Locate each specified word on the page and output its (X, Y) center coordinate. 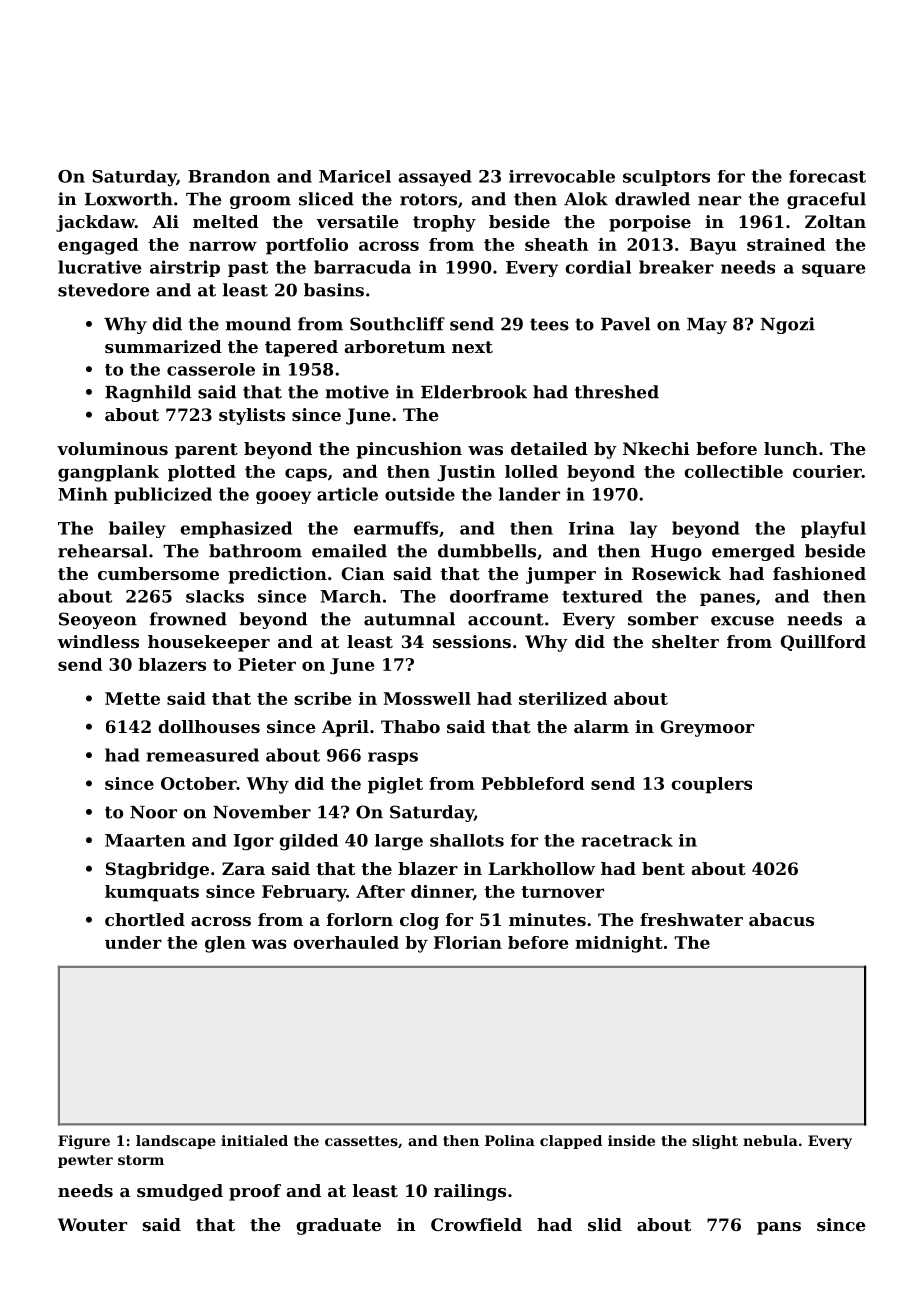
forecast (827, 176)
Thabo (410, 726)
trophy (444, 223)
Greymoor (707, 728)
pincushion (409, 450)
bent (663, 868)
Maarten (145, 840)
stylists (252, 416)
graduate (338, 1226)
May (707, 326)
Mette (132, 698)
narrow (223, 246)
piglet (395, 785)
